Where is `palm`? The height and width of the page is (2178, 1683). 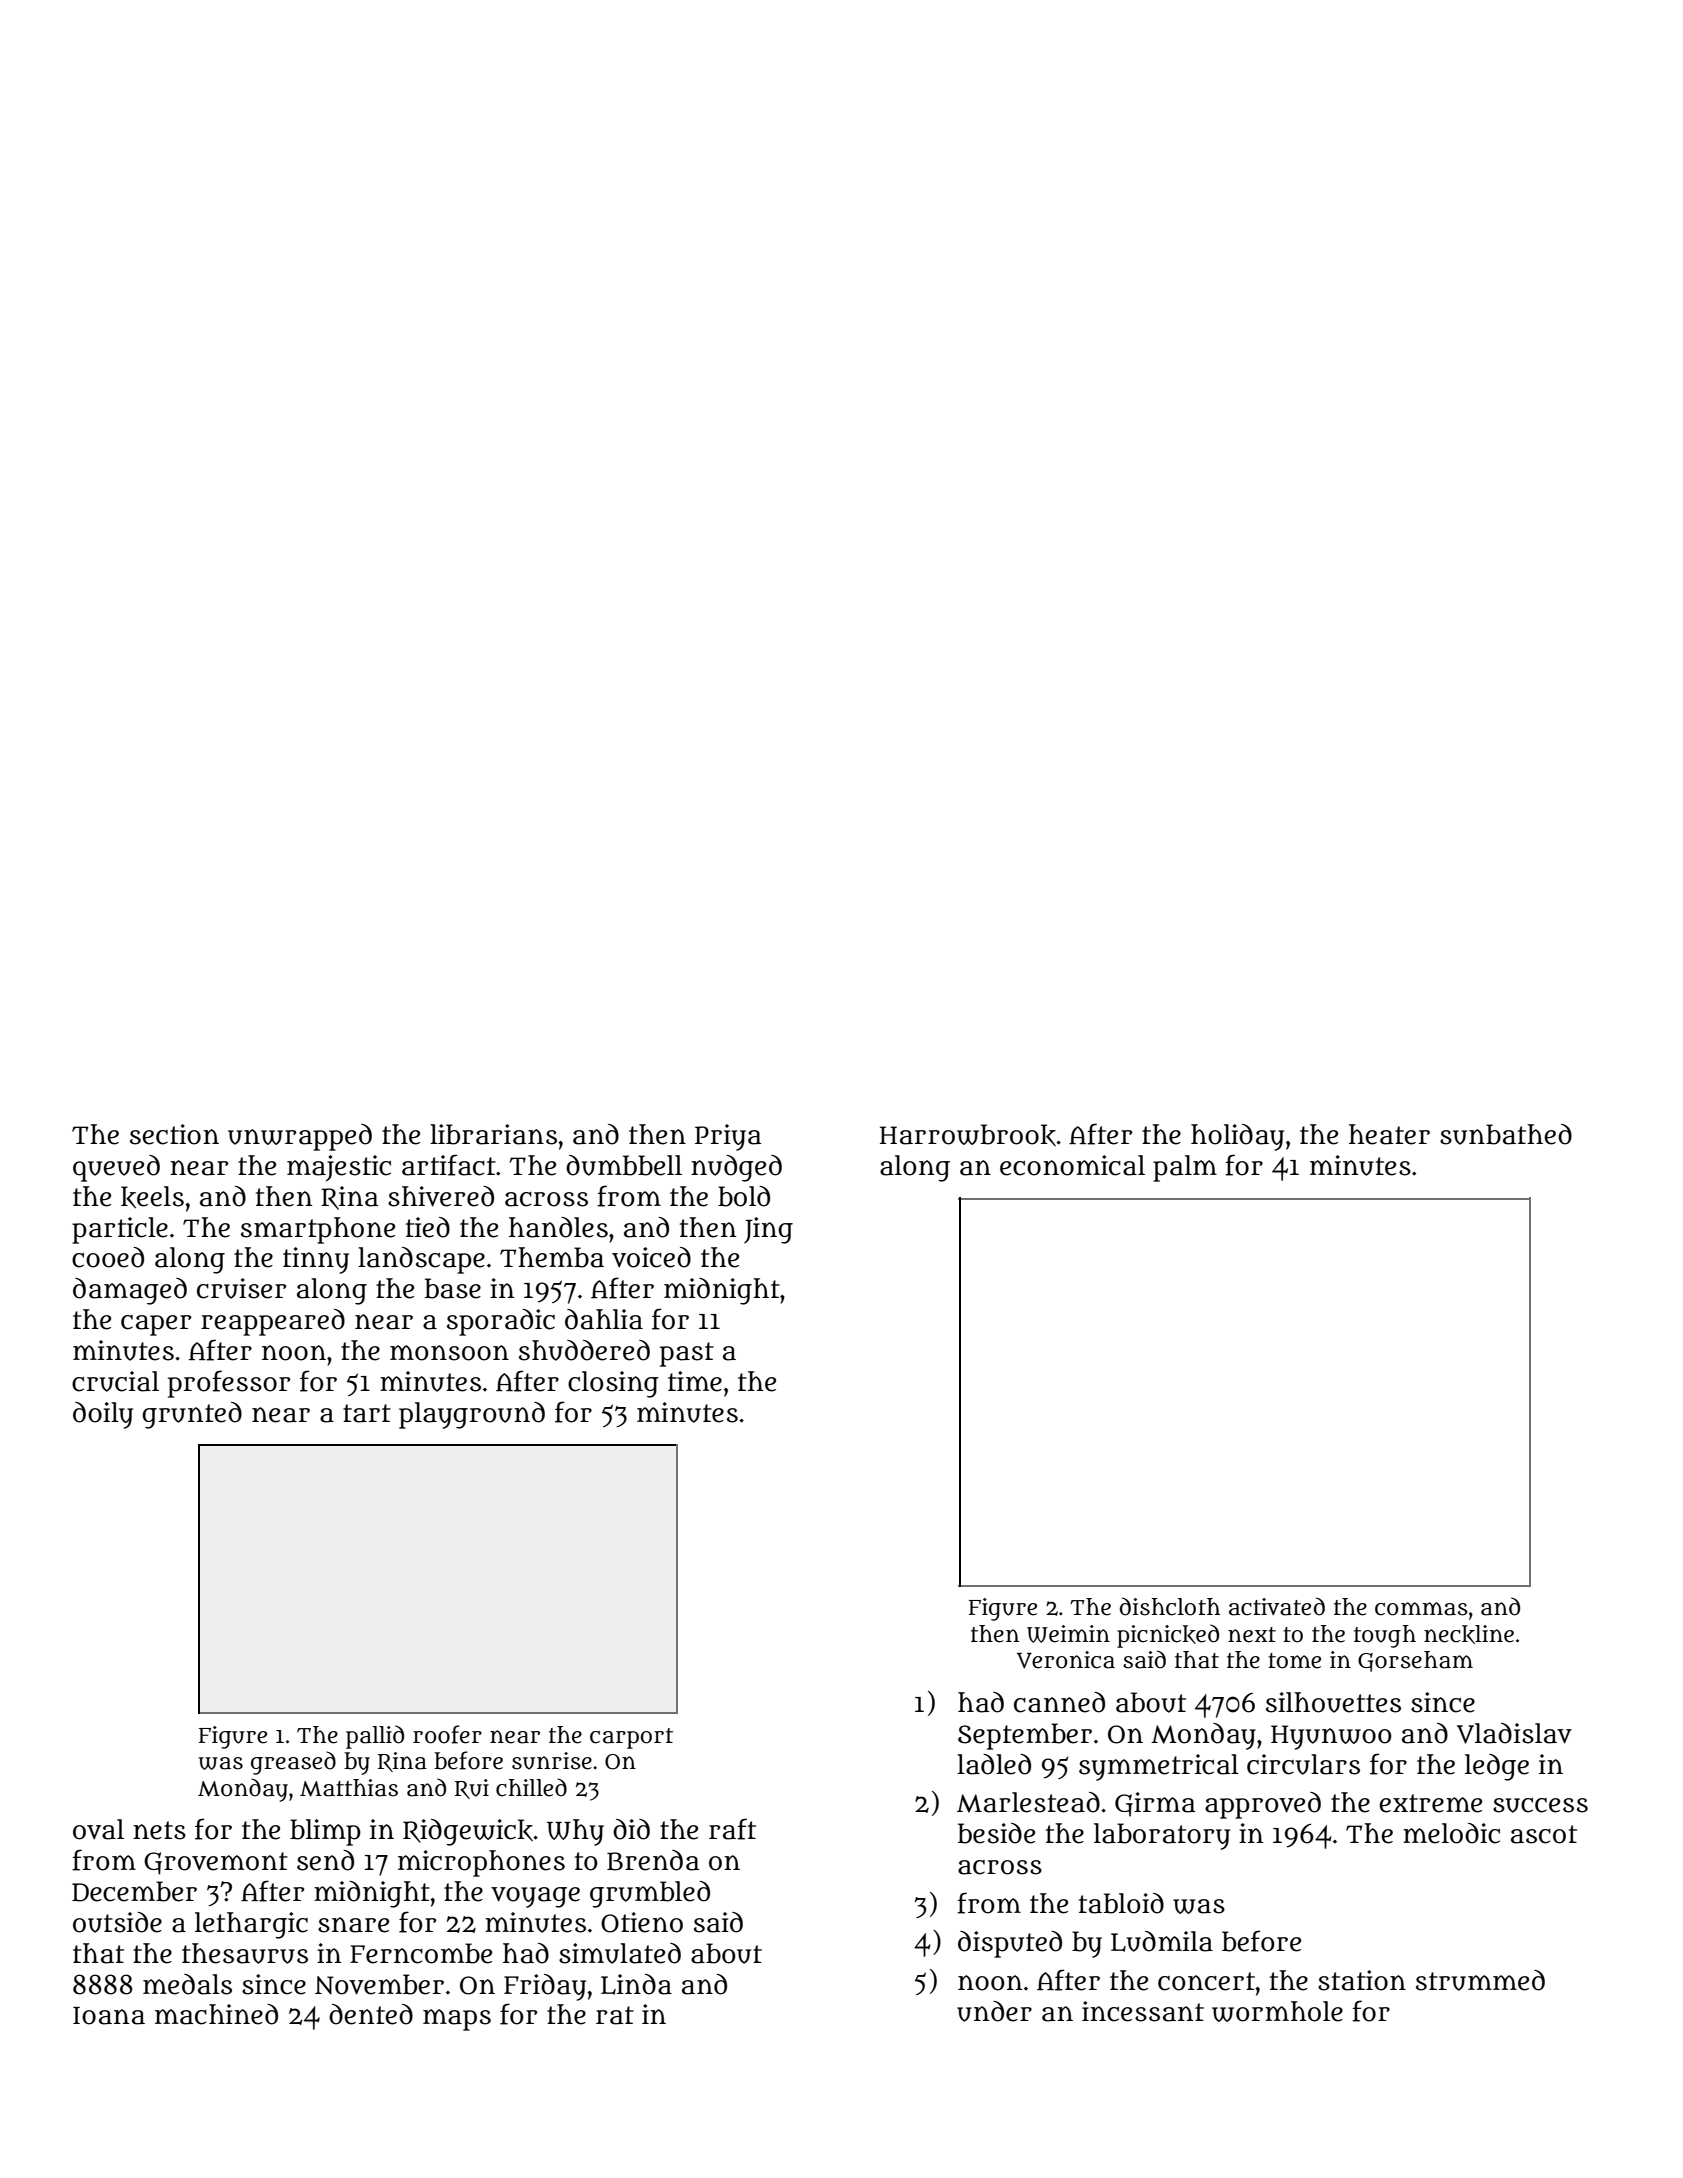 palm is located at coordinates (1185, 1168).
